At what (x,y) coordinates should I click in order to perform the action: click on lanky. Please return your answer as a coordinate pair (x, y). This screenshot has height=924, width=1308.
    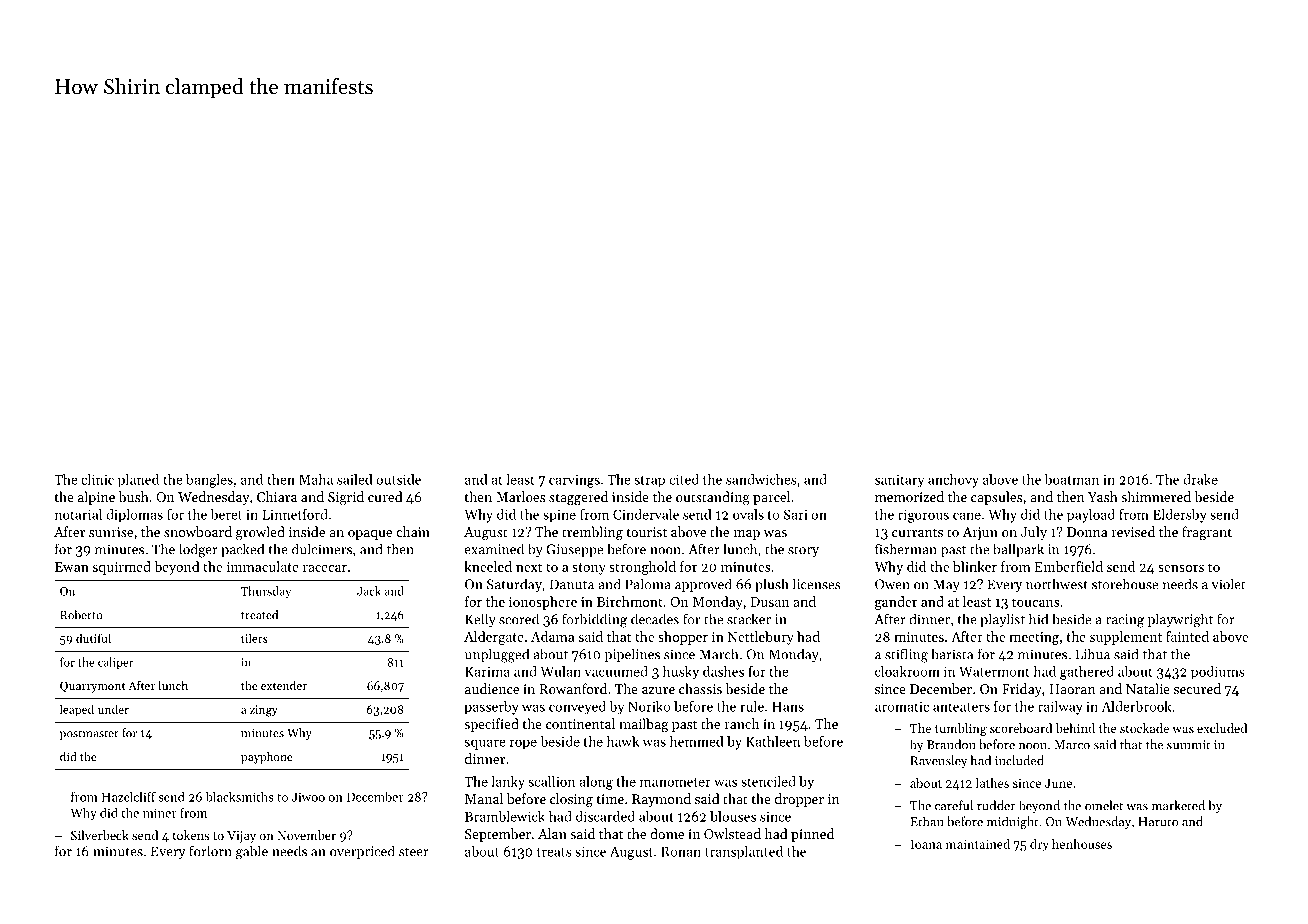
    Looking at the image, I should click on (508, 783).
